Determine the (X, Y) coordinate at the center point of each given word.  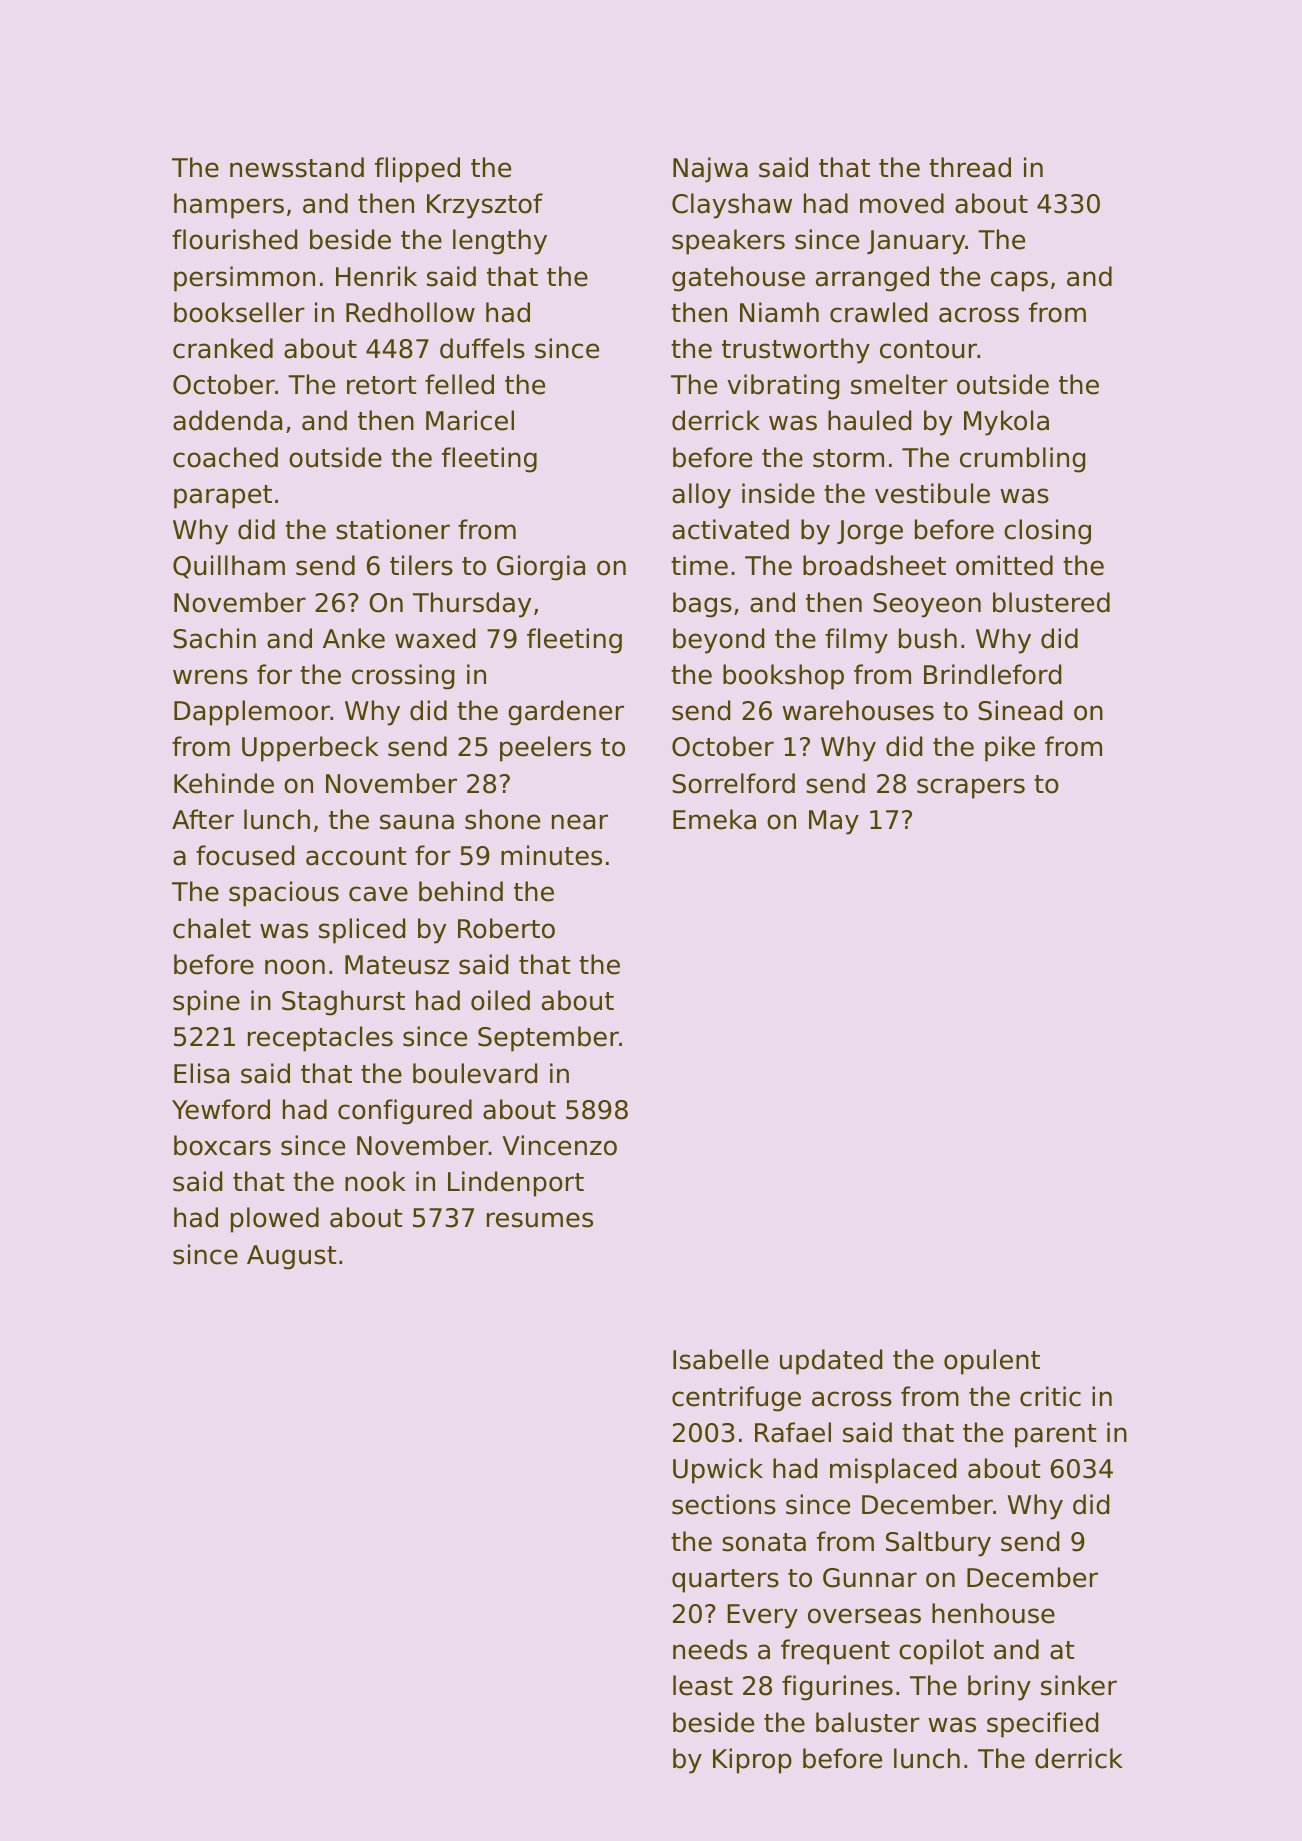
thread (970, 167)
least (703, 1685)
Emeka (714, 819)
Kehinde (224, 783)
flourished (234, 239)
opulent (992, 1362)
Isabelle (721, 1359)
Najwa (710, 170)
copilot (941, 1652)
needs (710, 1649)
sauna (417, 822)
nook (375, 1181)
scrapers (971, 788)
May (834, 822)
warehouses (858, 710)
